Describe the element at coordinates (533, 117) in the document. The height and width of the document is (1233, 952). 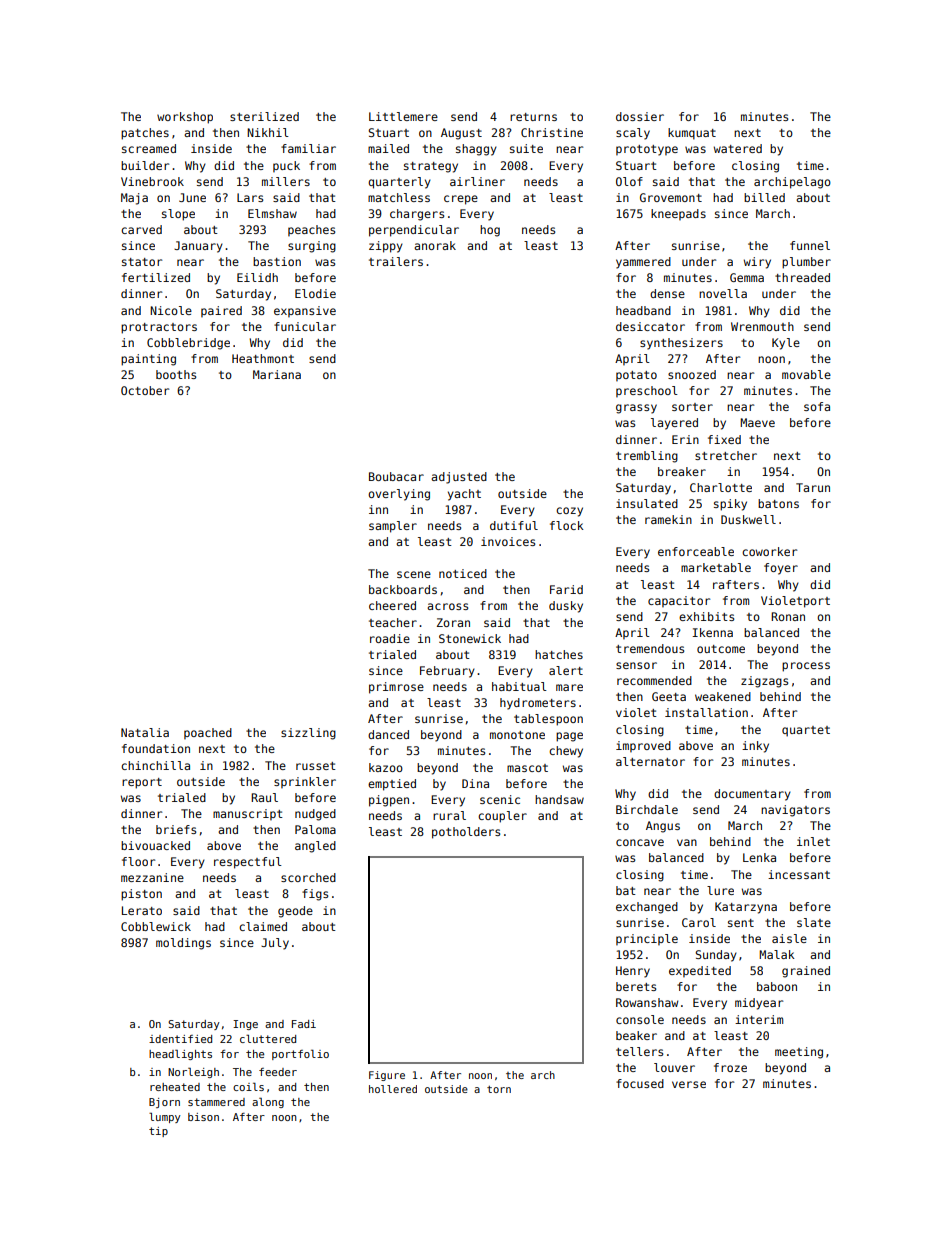
I see `returns` at that location.
